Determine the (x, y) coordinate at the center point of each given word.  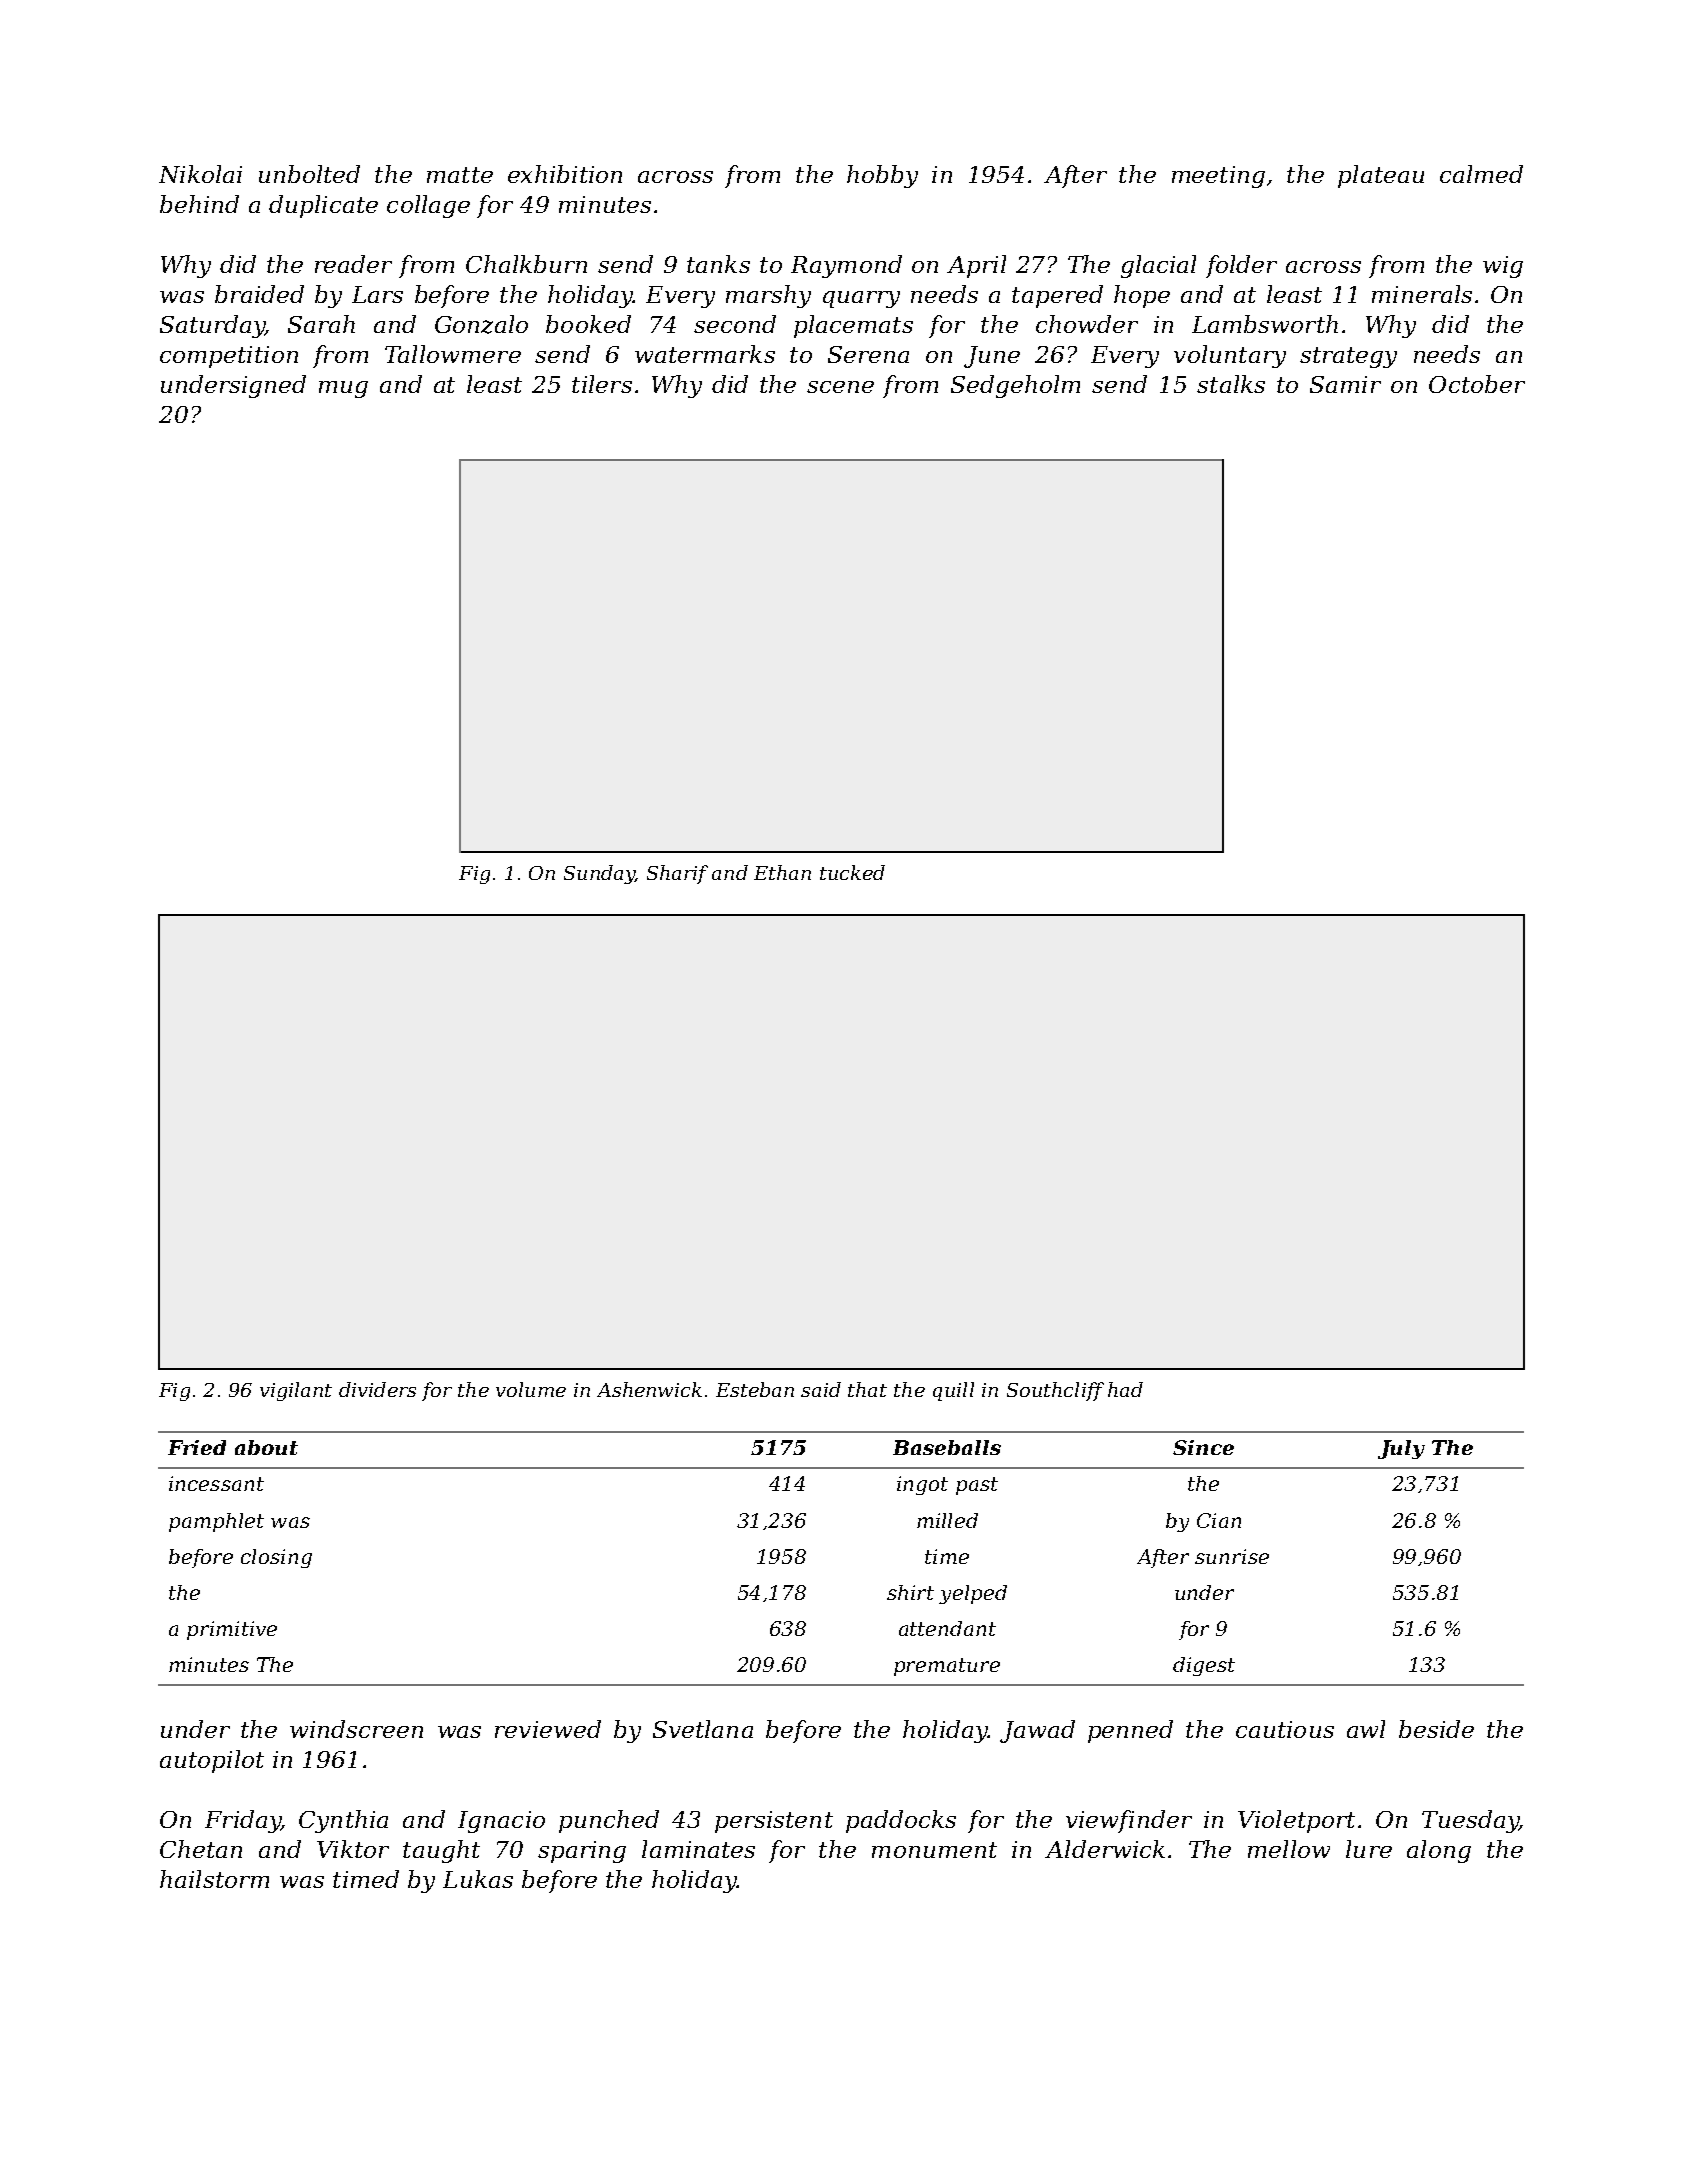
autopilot (212, 1761)
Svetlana (703, 1729)
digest (1204, 1666)
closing (276, 1558)
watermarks (705, 354)
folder (1241, 266)
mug (343, 389)
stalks (1231, 384)
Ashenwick (649, 1389)
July (1401, 1449)
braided (259, 294)
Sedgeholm (1015, 386)
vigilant (296, 1391)
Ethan (782, 872)
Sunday (599, 874)
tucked (852, 872)
